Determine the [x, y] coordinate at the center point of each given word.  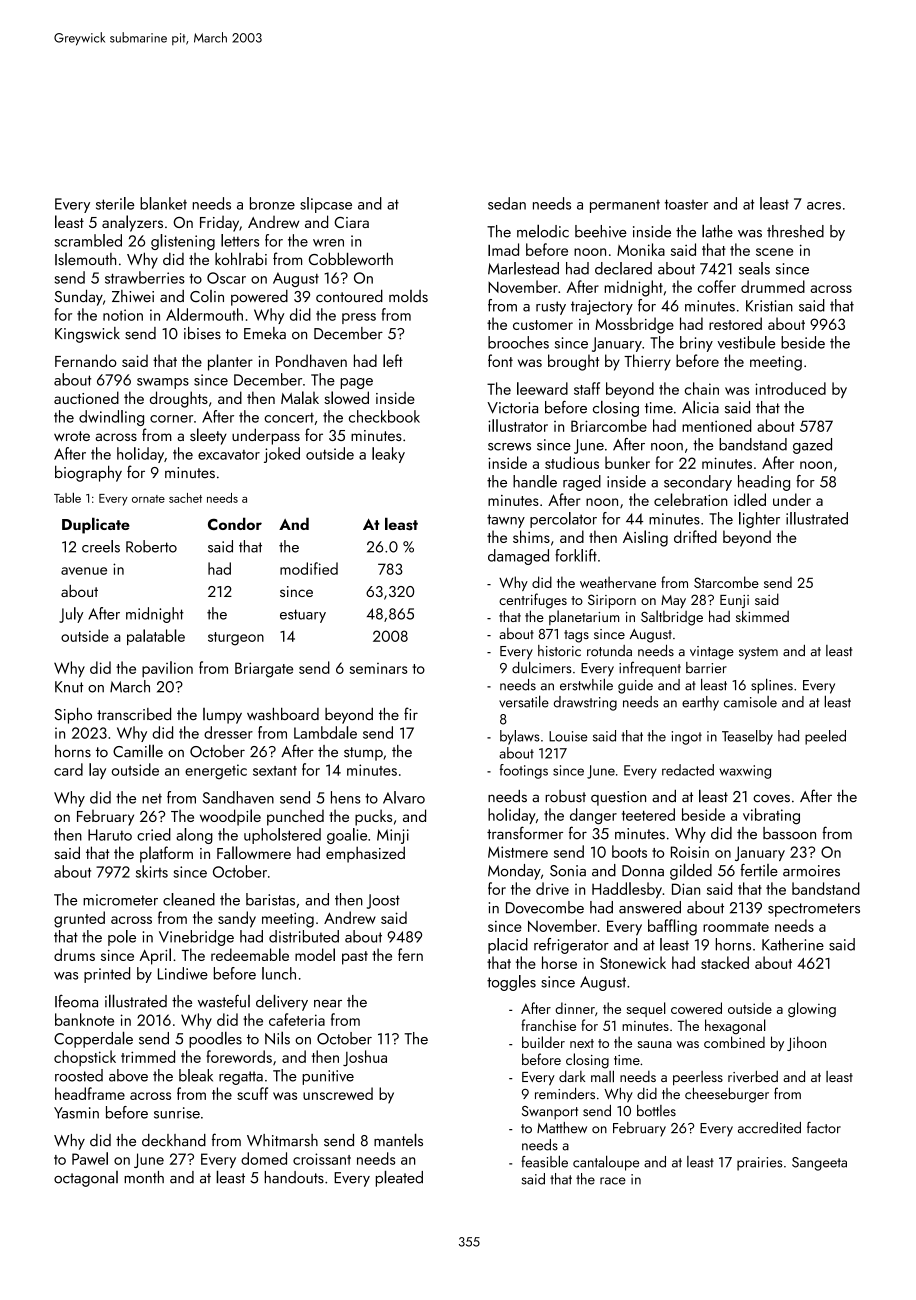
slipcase [326, 205]
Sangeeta [819, 1164]
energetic [216, 772]
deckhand [174, 1140]
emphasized [365, 854]
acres [824, 206]
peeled [825, 737]
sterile [115, 203]
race [613, 1181]
